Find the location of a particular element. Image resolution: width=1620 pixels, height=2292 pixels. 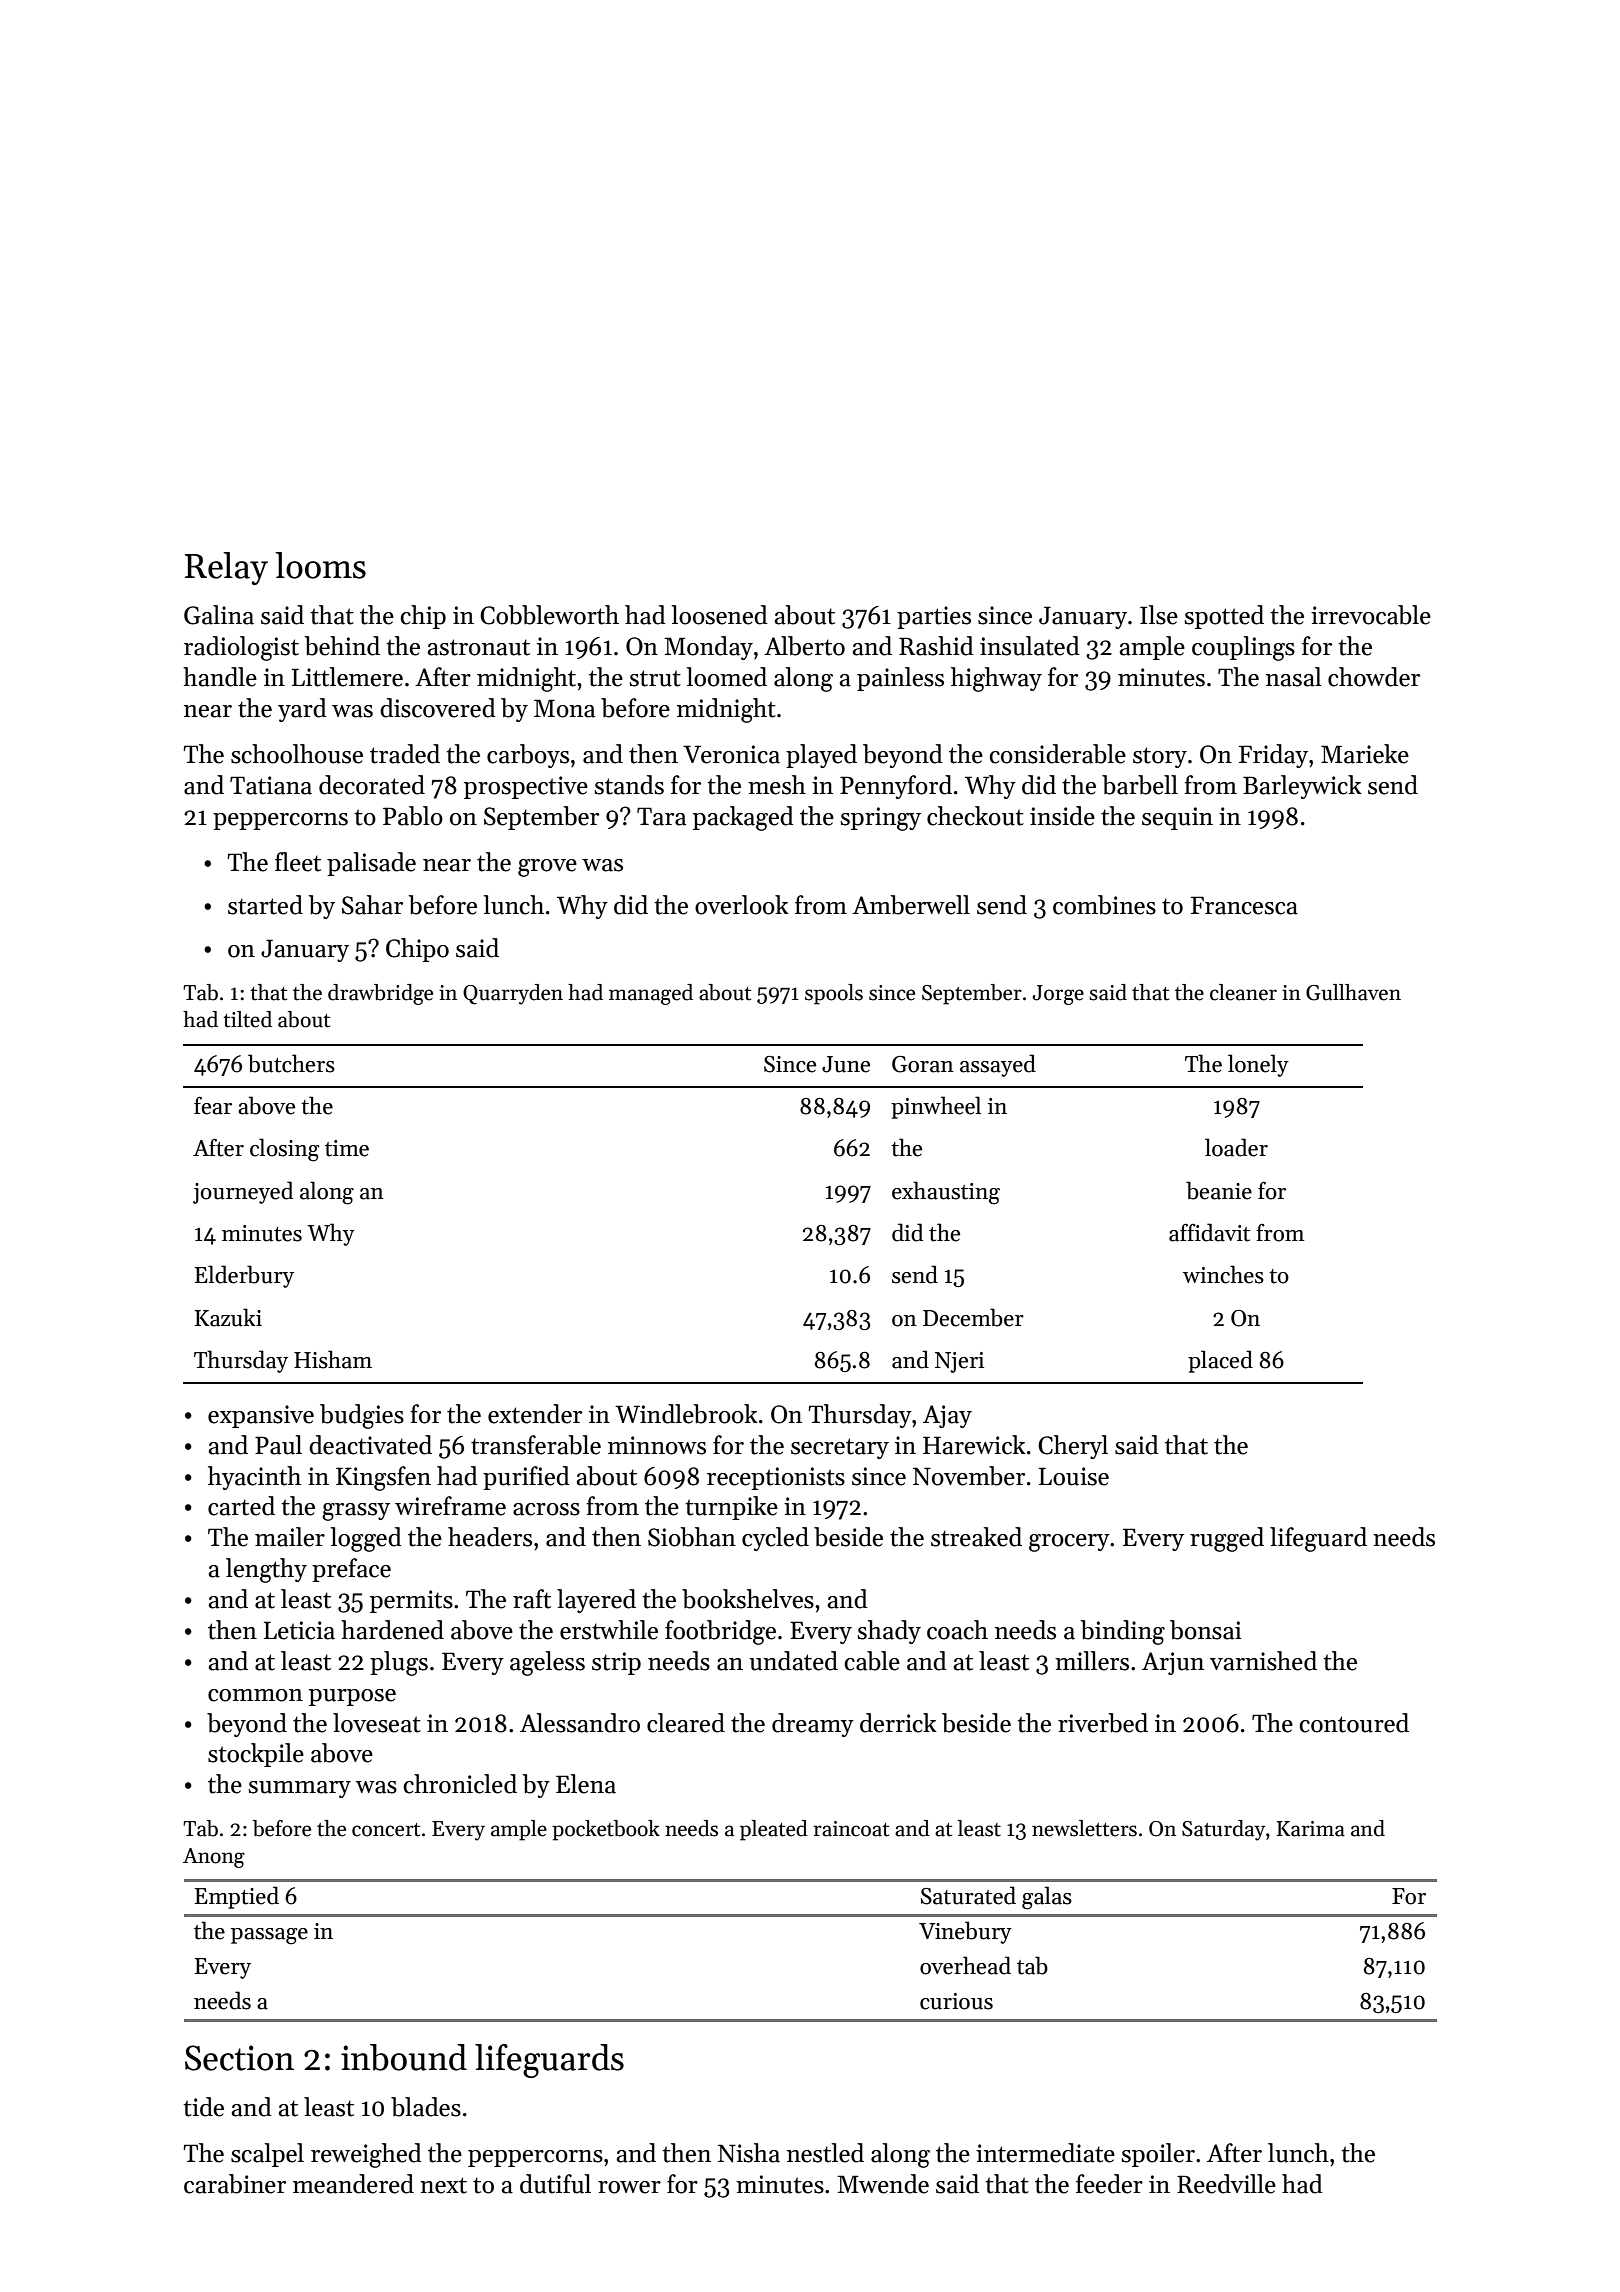

next is located at coordinates (443, 2185).
